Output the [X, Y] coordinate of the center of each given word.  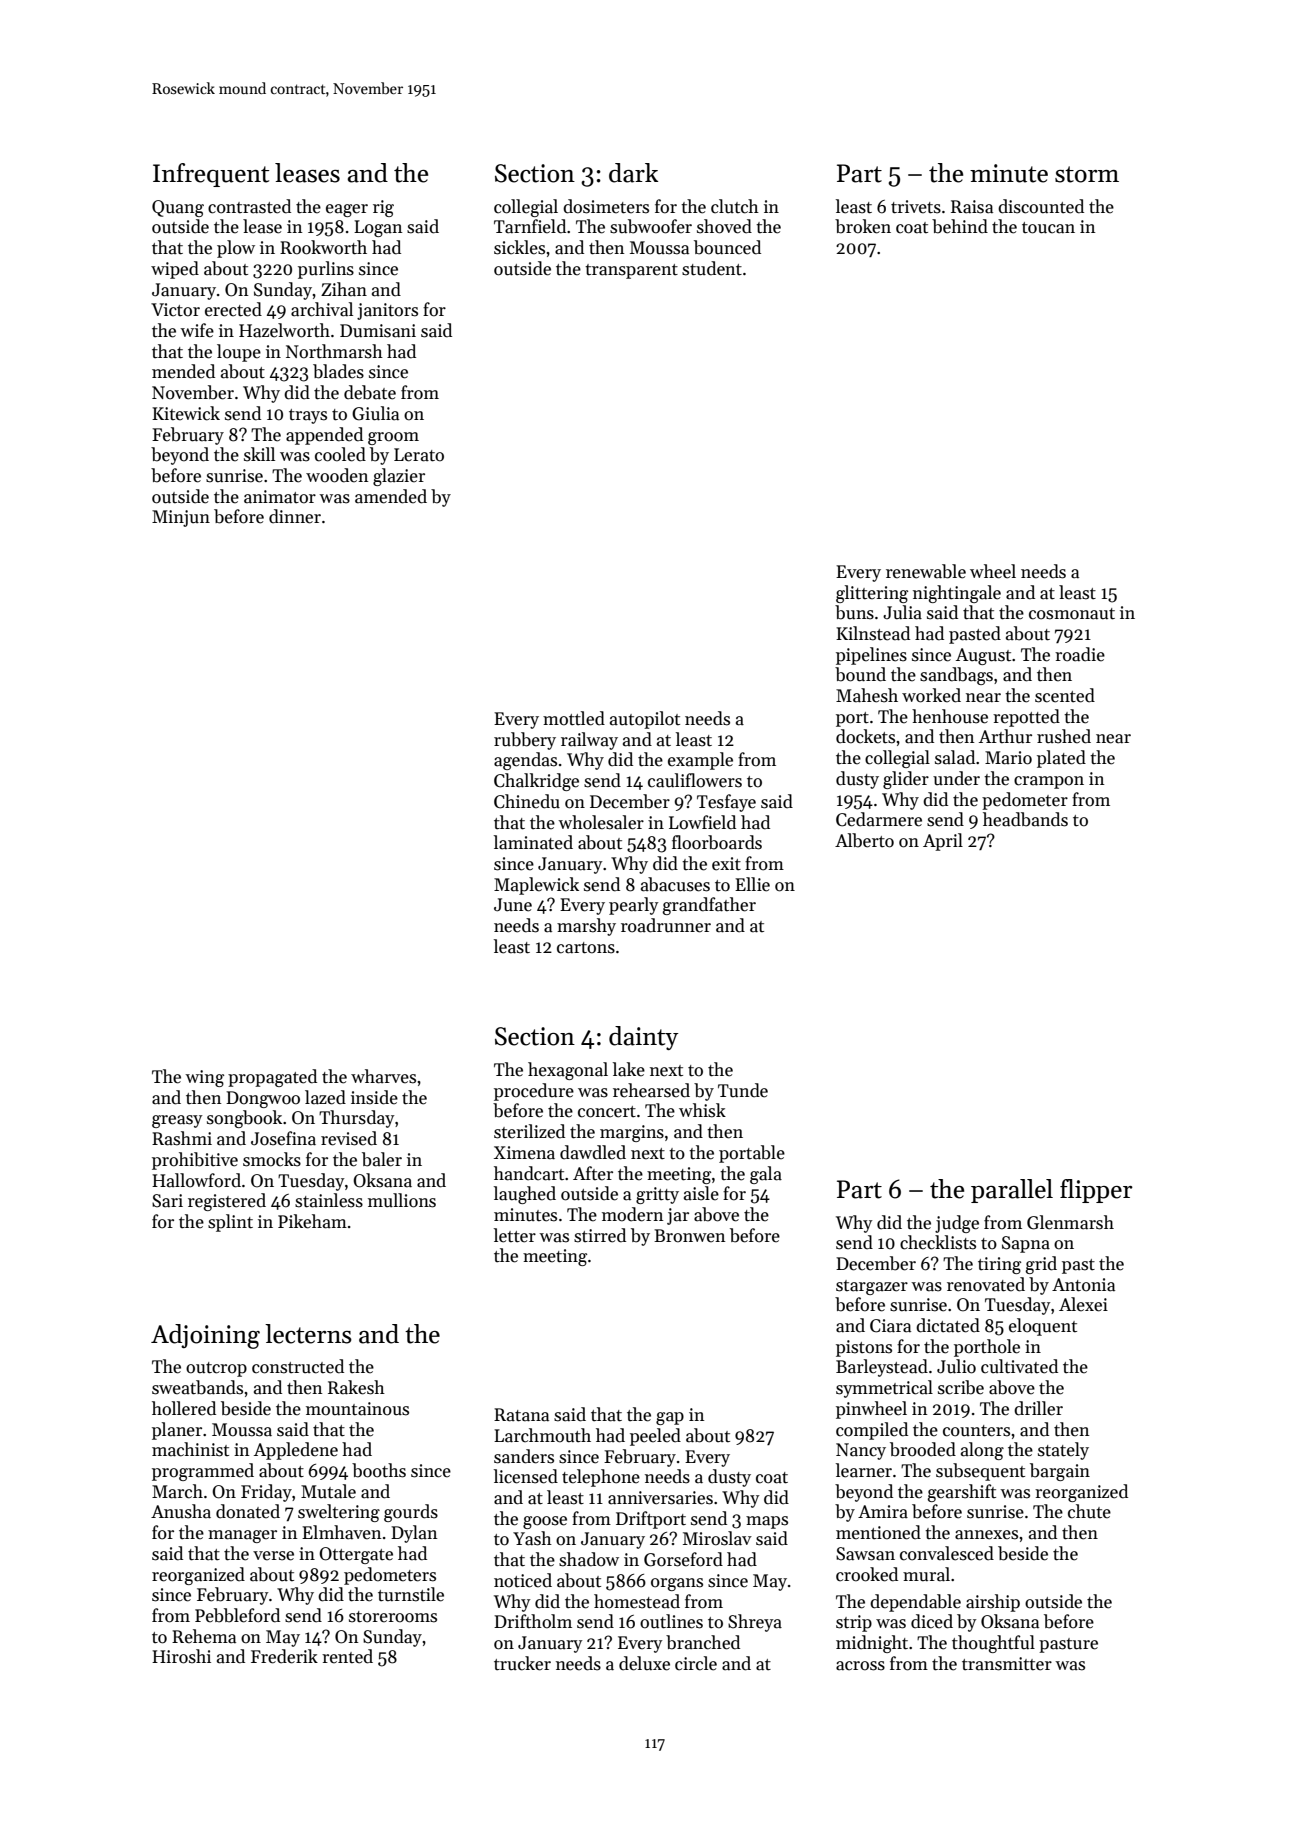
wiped [175, 270]
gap [670, 1418]
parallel [1012, 1191]
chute [1089, 1511]
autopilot [645, 720]
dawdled [593, 1152]
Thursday [357, 1119]
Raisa [972, 207]
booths [379, 1470]
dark [633, 173]
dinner [295, 516]
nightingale [957, 594]
